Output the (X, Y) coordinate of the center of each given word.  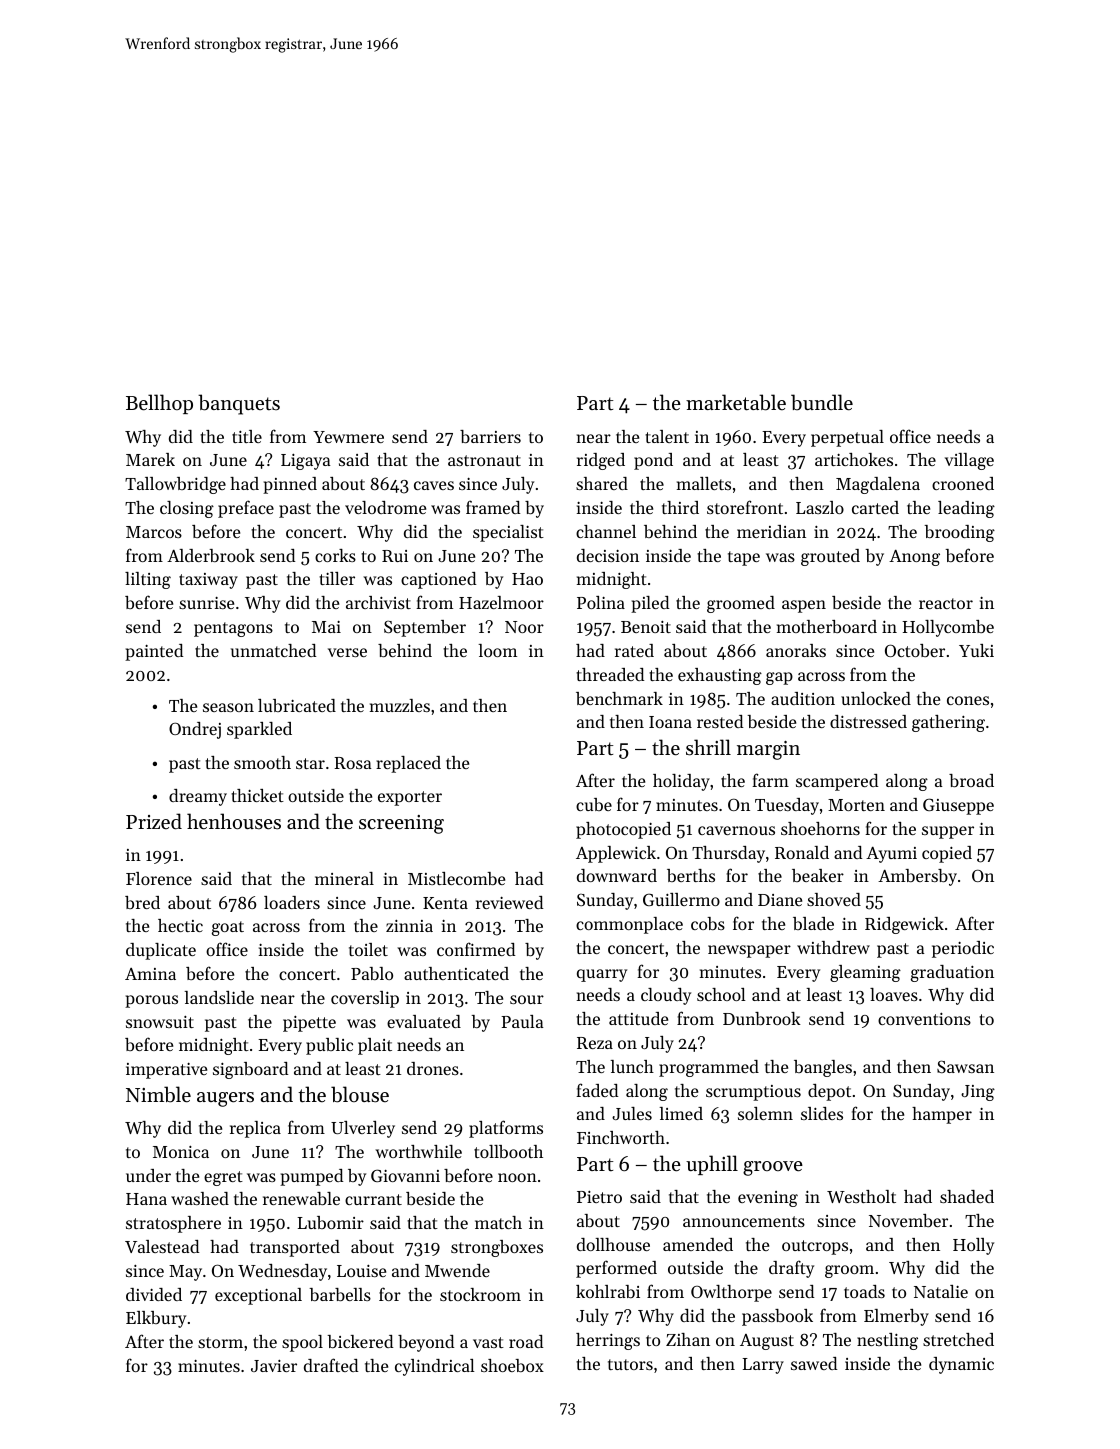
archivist (378, 602)
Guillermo (681, 899)
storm (220, 1342)
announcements (744, 1221)
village (969, 461)
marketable (736, 402)
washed (200, 1198)
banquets (239, 404)
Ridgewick (904, 925)
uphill (712, 1165)
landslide (219, 997)
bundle (822, 402)
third (680, 507)
